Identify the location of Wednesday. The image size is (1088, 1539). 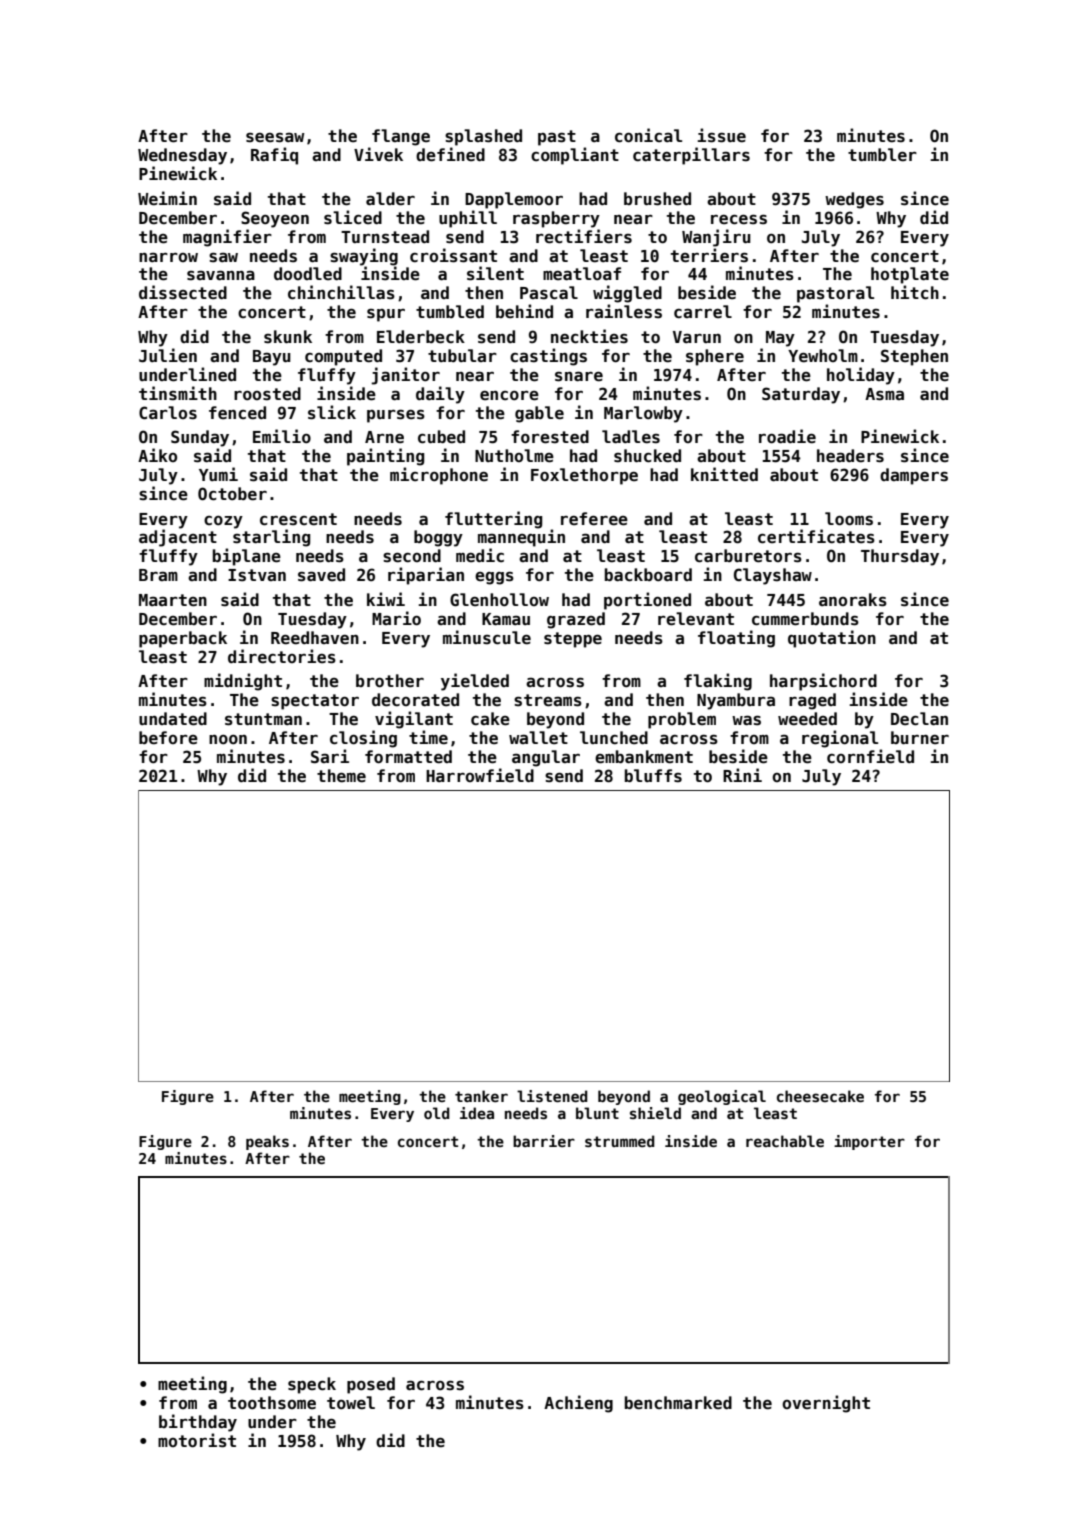
(182, 156).
